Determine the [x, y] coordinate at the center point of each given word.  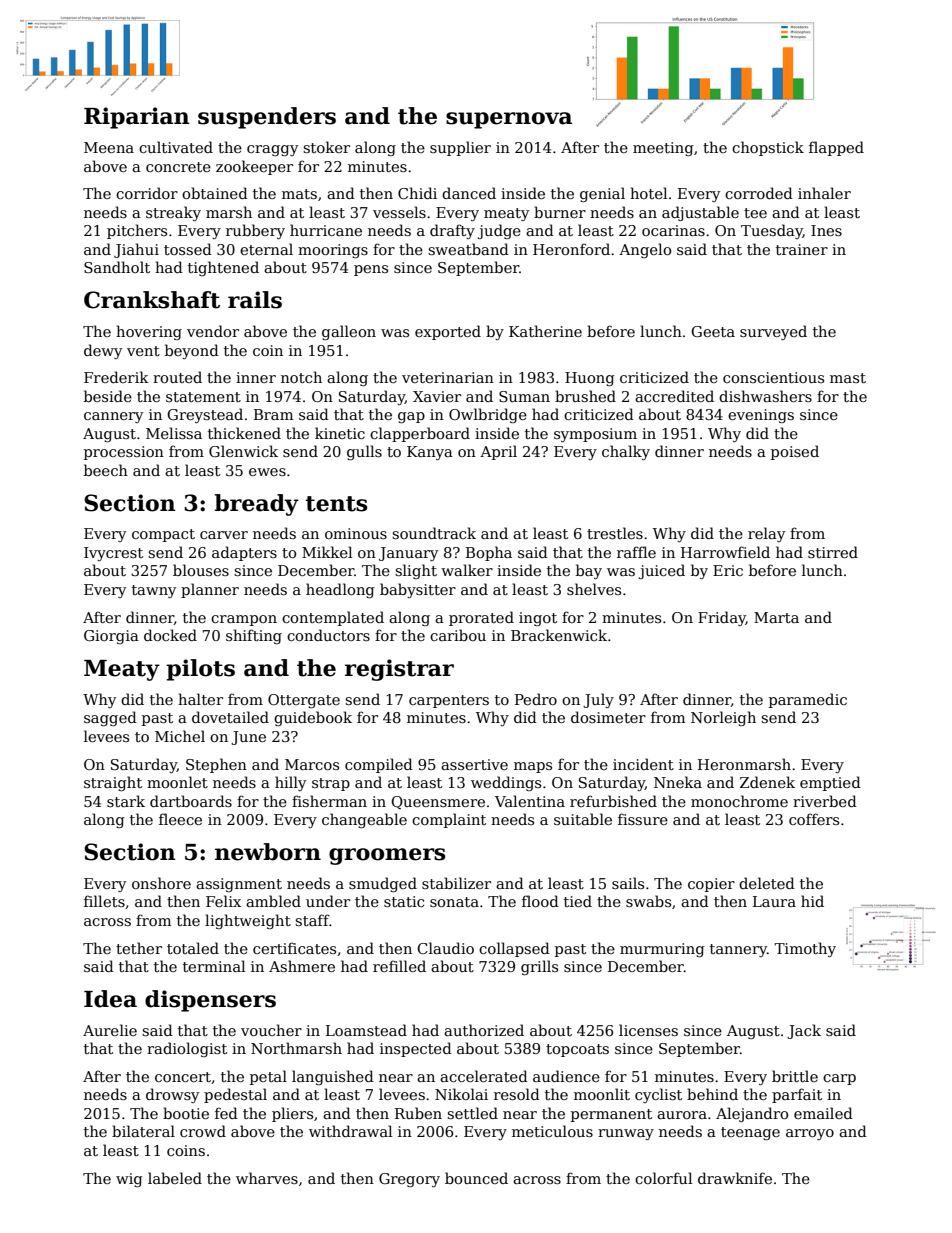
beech [106, 470]
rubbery [255, 231]
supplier [460, 148]
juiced [662, 571]
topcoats [577, 1050]
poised [795, 452]
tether [139, 948]
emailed [823, 1113]
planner [210, 590]
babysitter [418, 590]
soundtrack [434, 533]
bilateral [143, 1131]
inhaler [824, 193]
